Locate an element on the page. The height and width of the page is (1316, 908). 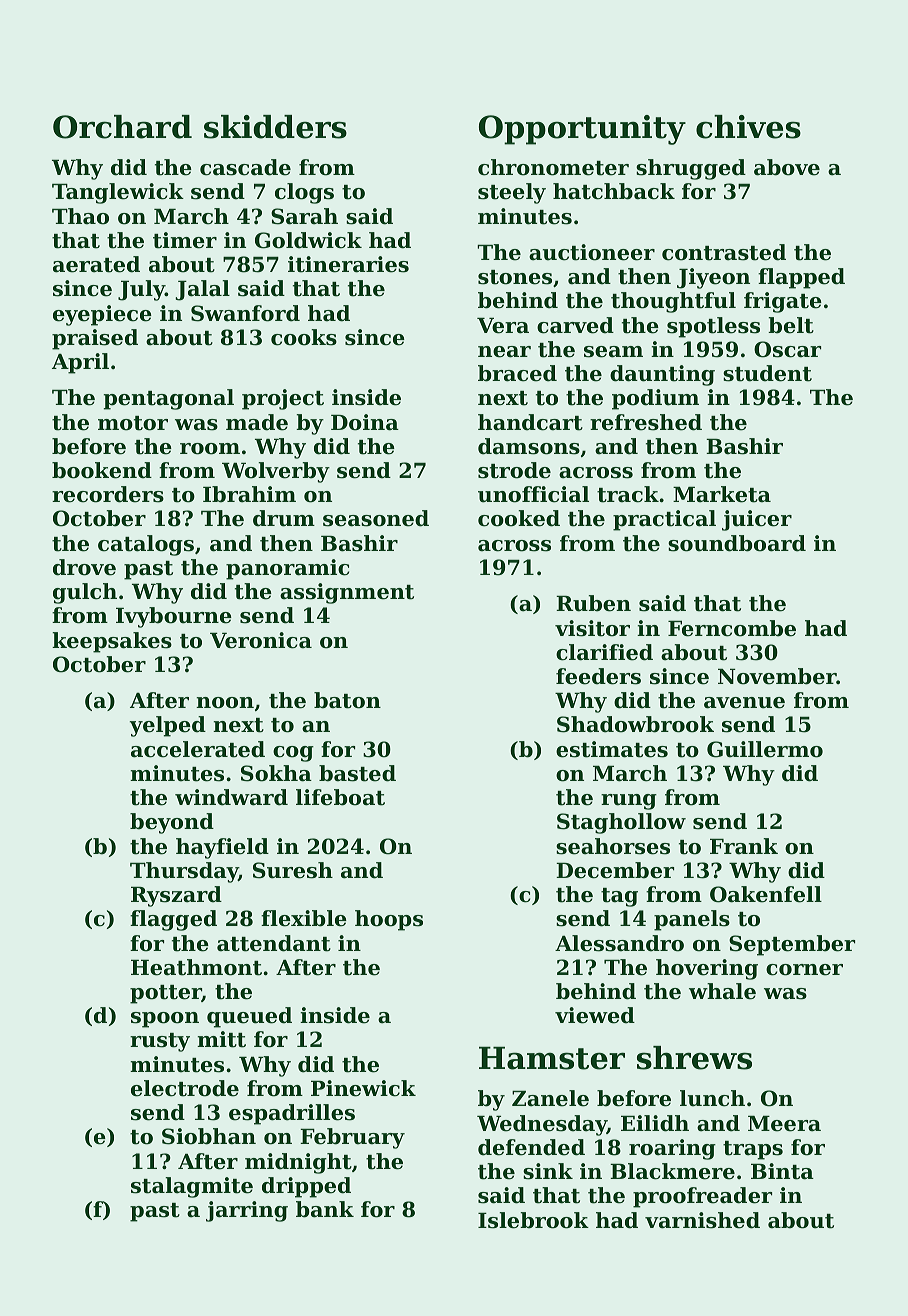
windward is located at coordinates (231, 797).
